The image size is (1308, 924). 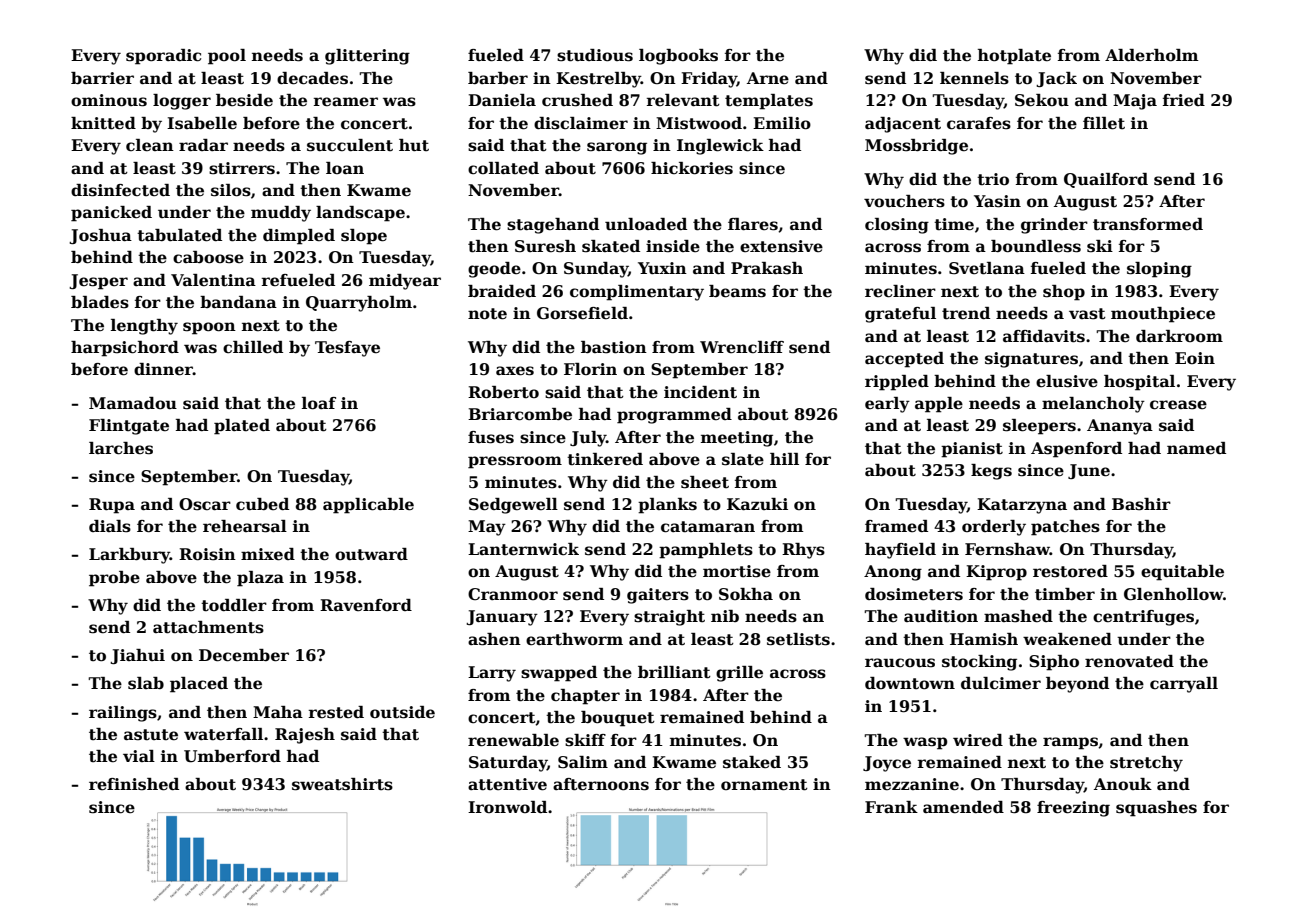 What do you see at coordinates (692, 168) in the page?
I see `hickories` at bounding box center [692, 168].
